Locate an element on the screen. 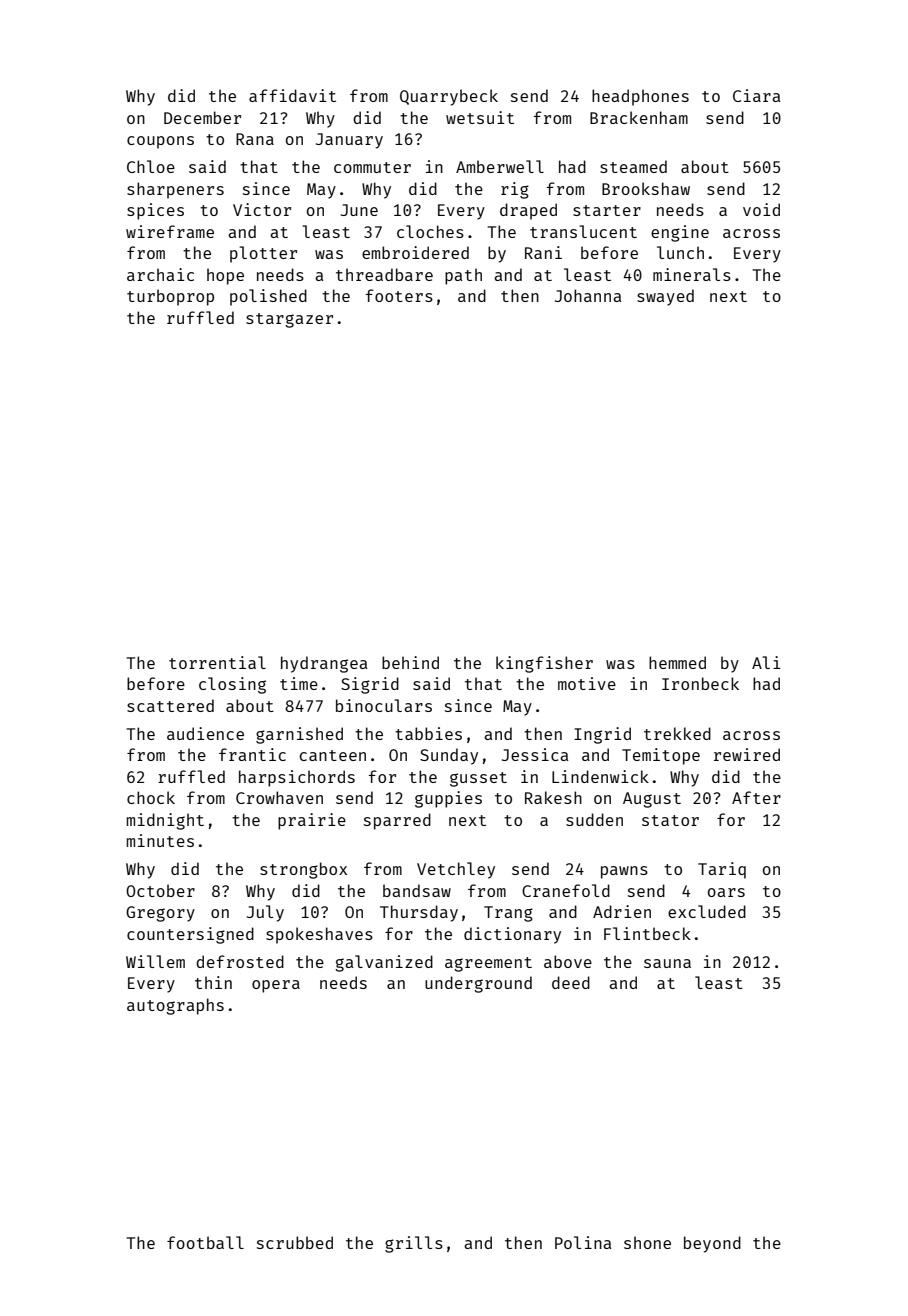  wetsuit is located at coordinates (480, 117).
